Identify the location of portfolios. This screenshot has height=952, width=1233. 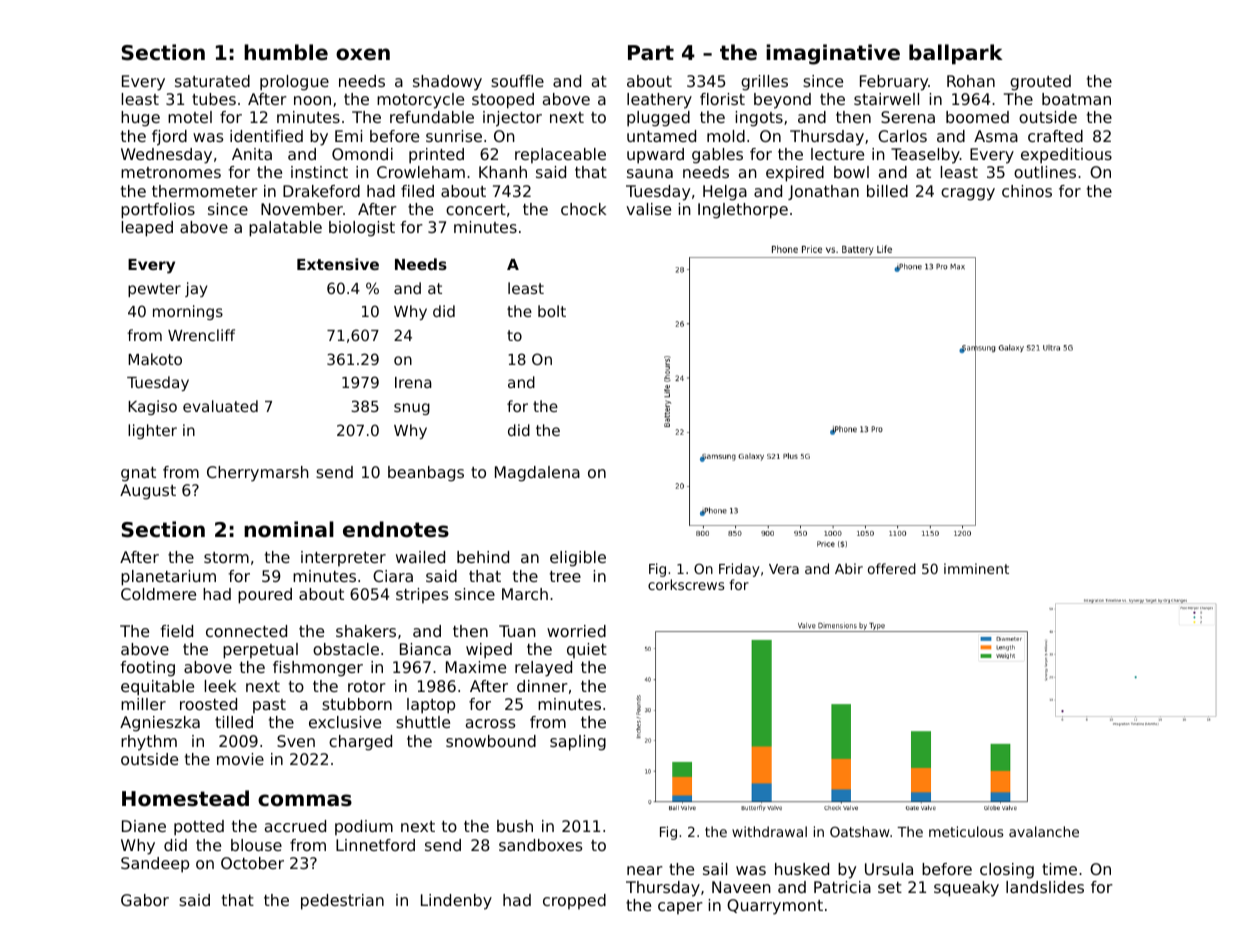
(158, 211).
